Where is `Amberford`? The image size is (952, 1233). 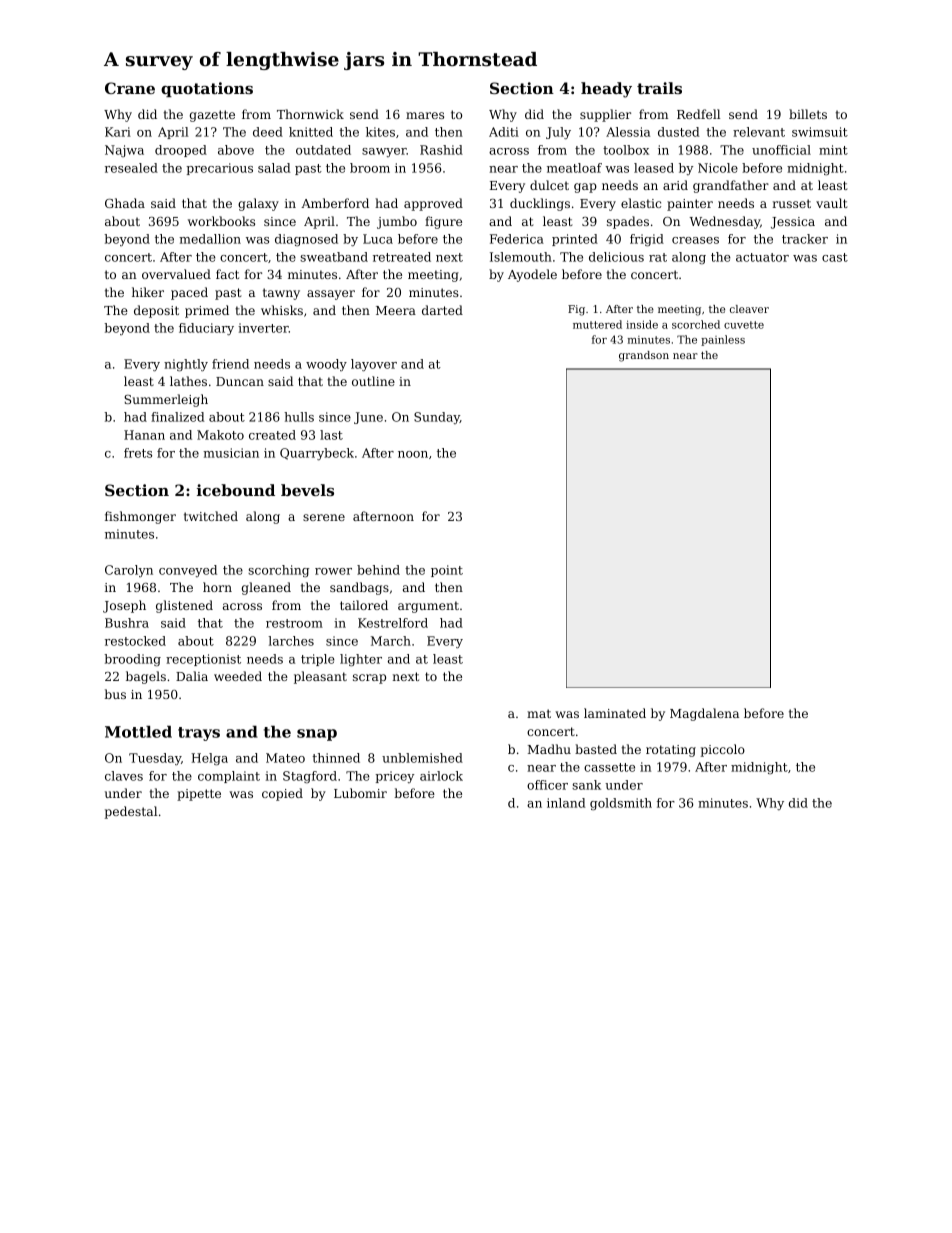
Amberford is located at coordinates (335, 203).
